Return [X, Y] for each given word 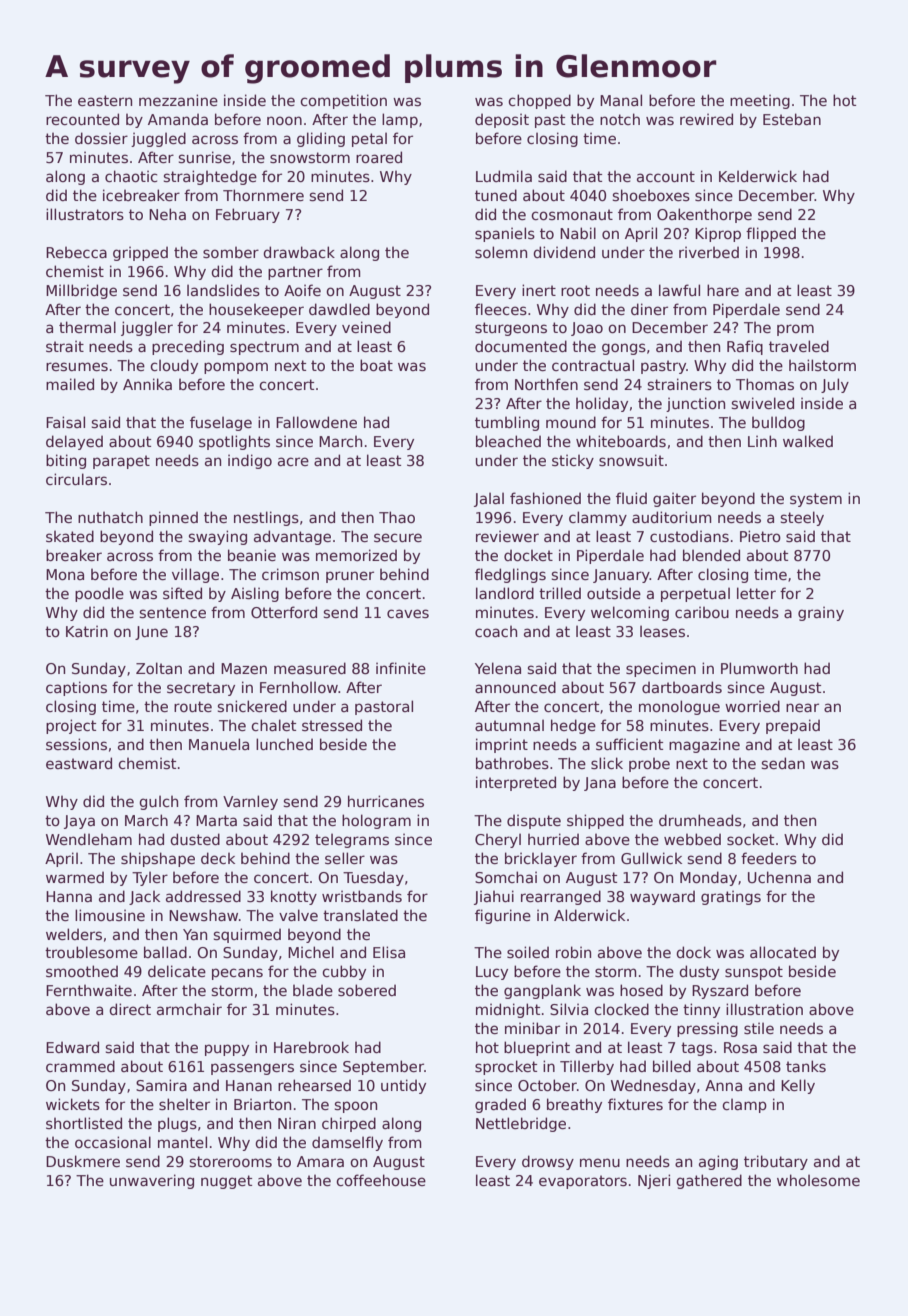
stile [759, 1028]
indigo [250, 461]
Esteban [792, 119]
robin [573, 952]
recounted [82, 119]
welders [74, 934]
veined [366, 327]
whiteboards [621, 441]
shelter [184, 1104]
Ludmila [504, 176]
